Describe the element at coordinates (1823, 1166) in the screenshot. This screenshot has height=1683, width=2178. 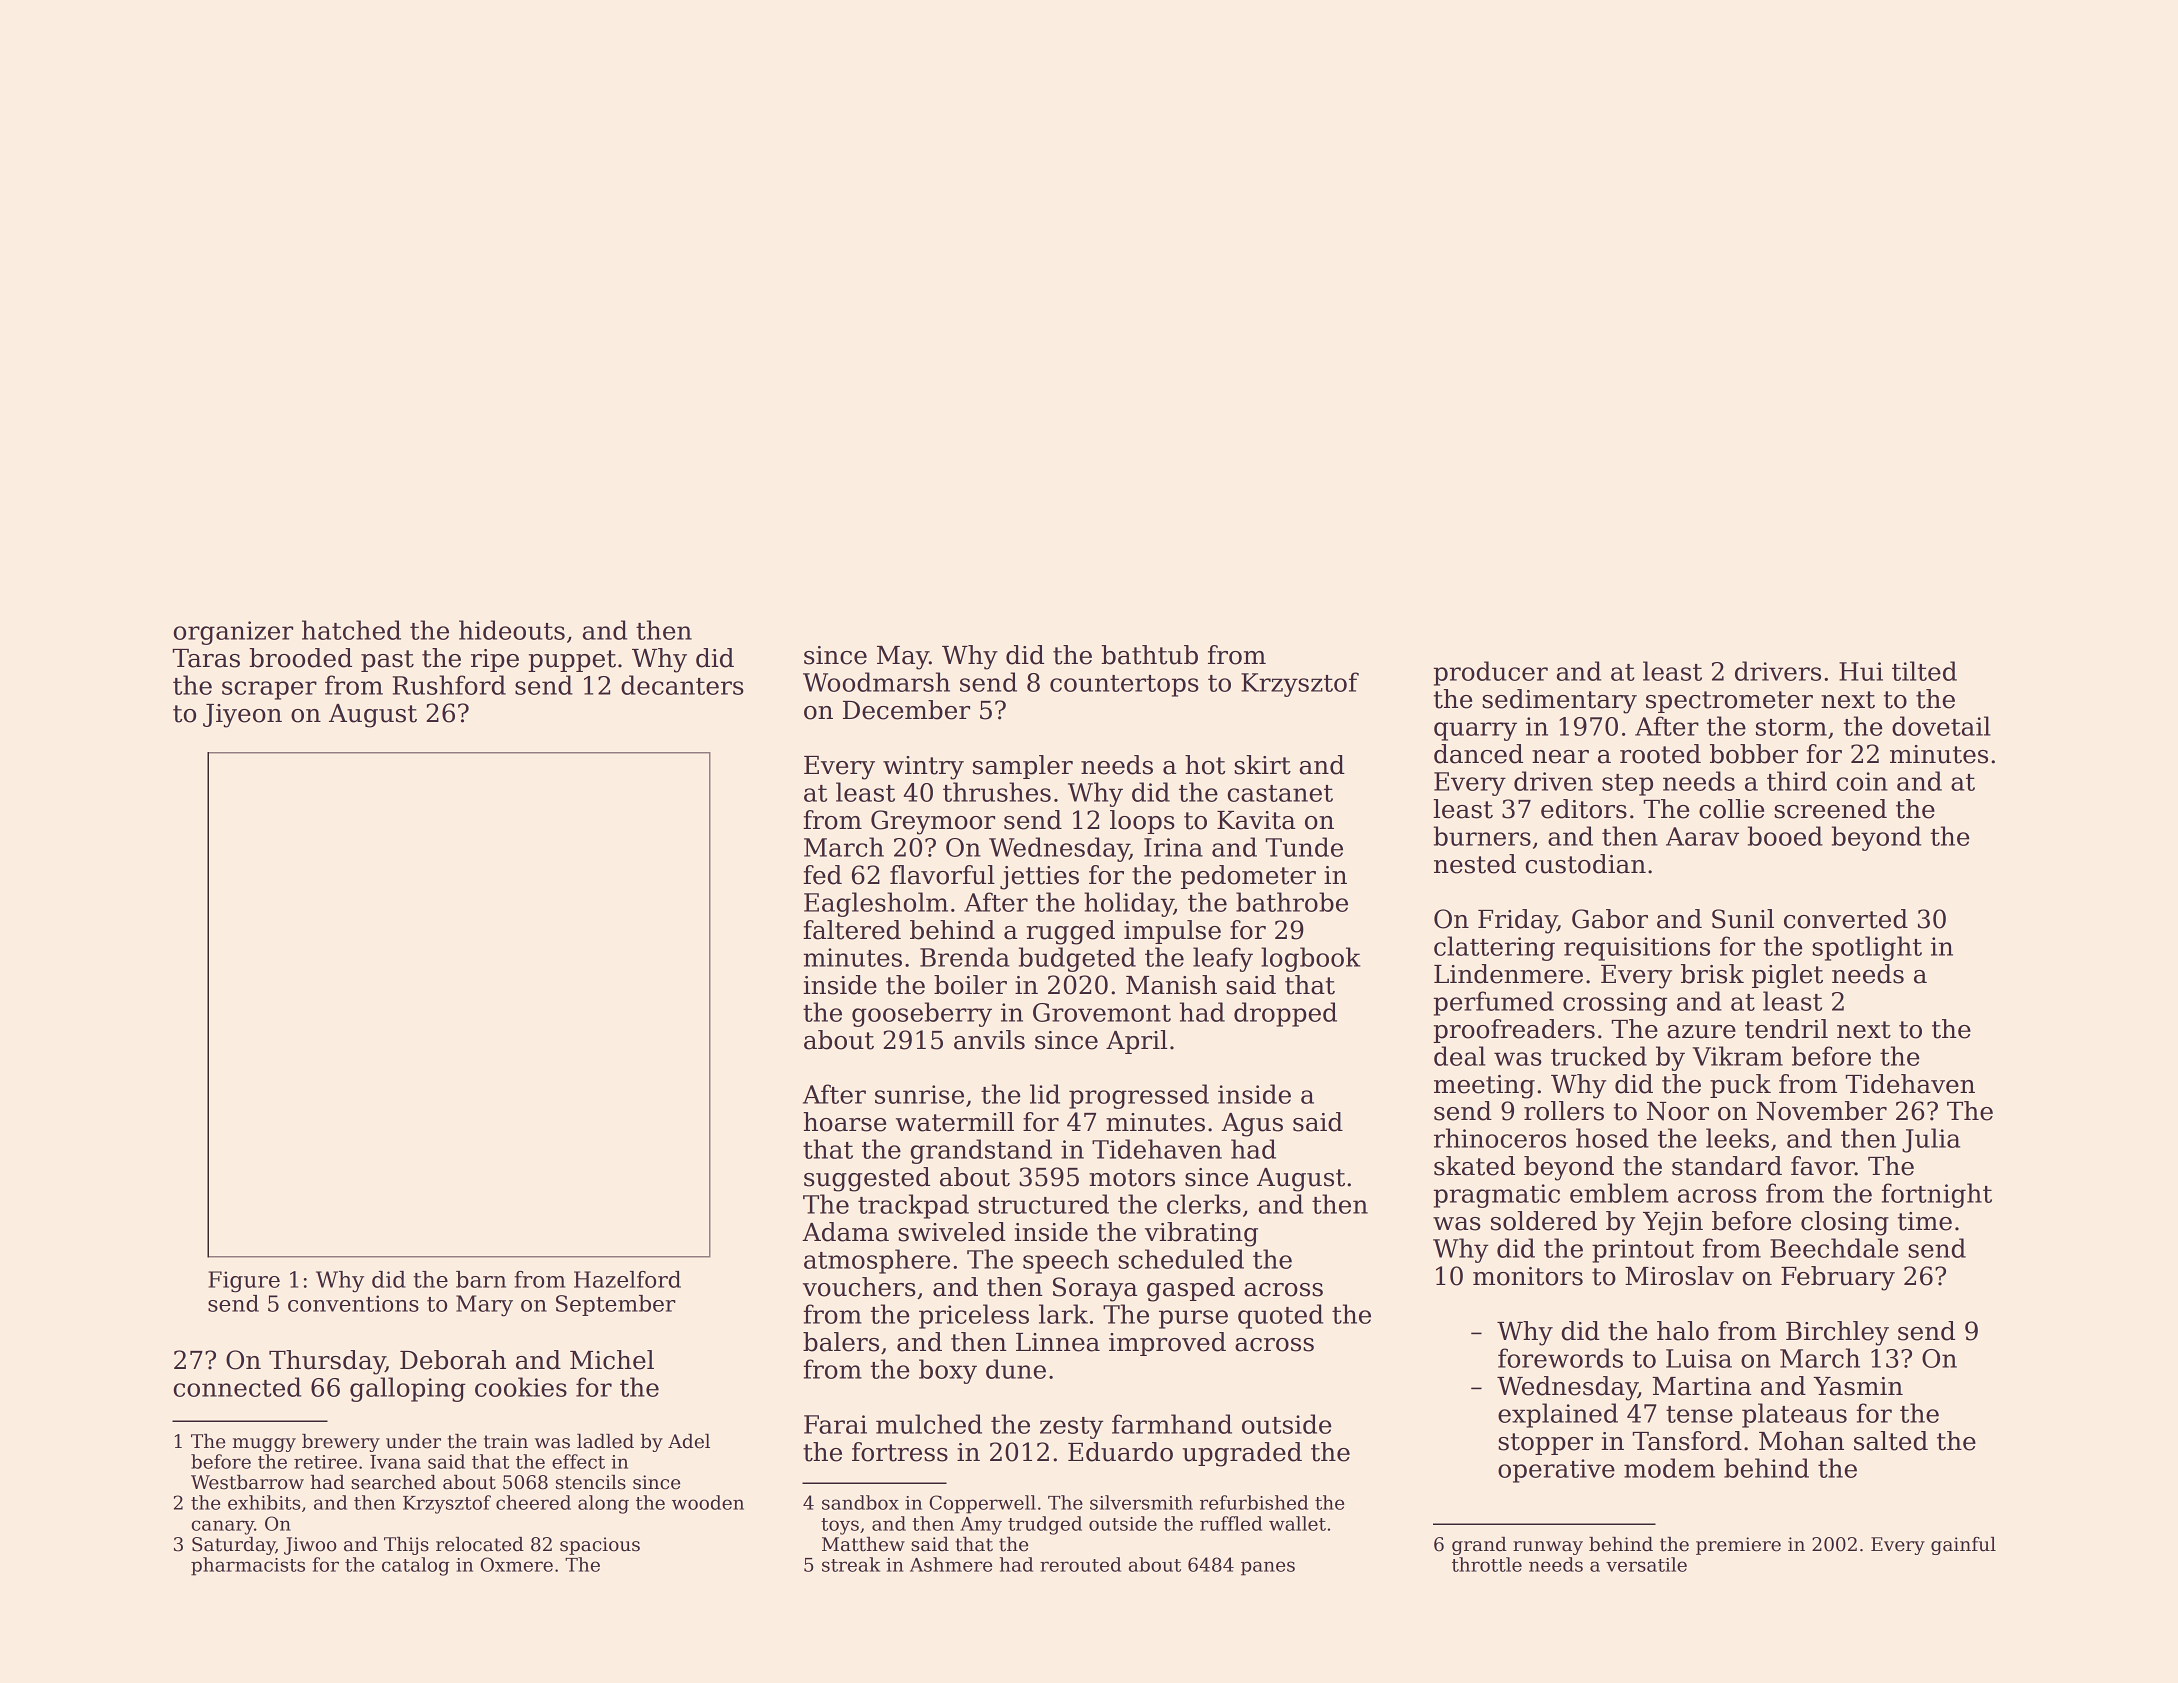
I see `favor` at that location.
